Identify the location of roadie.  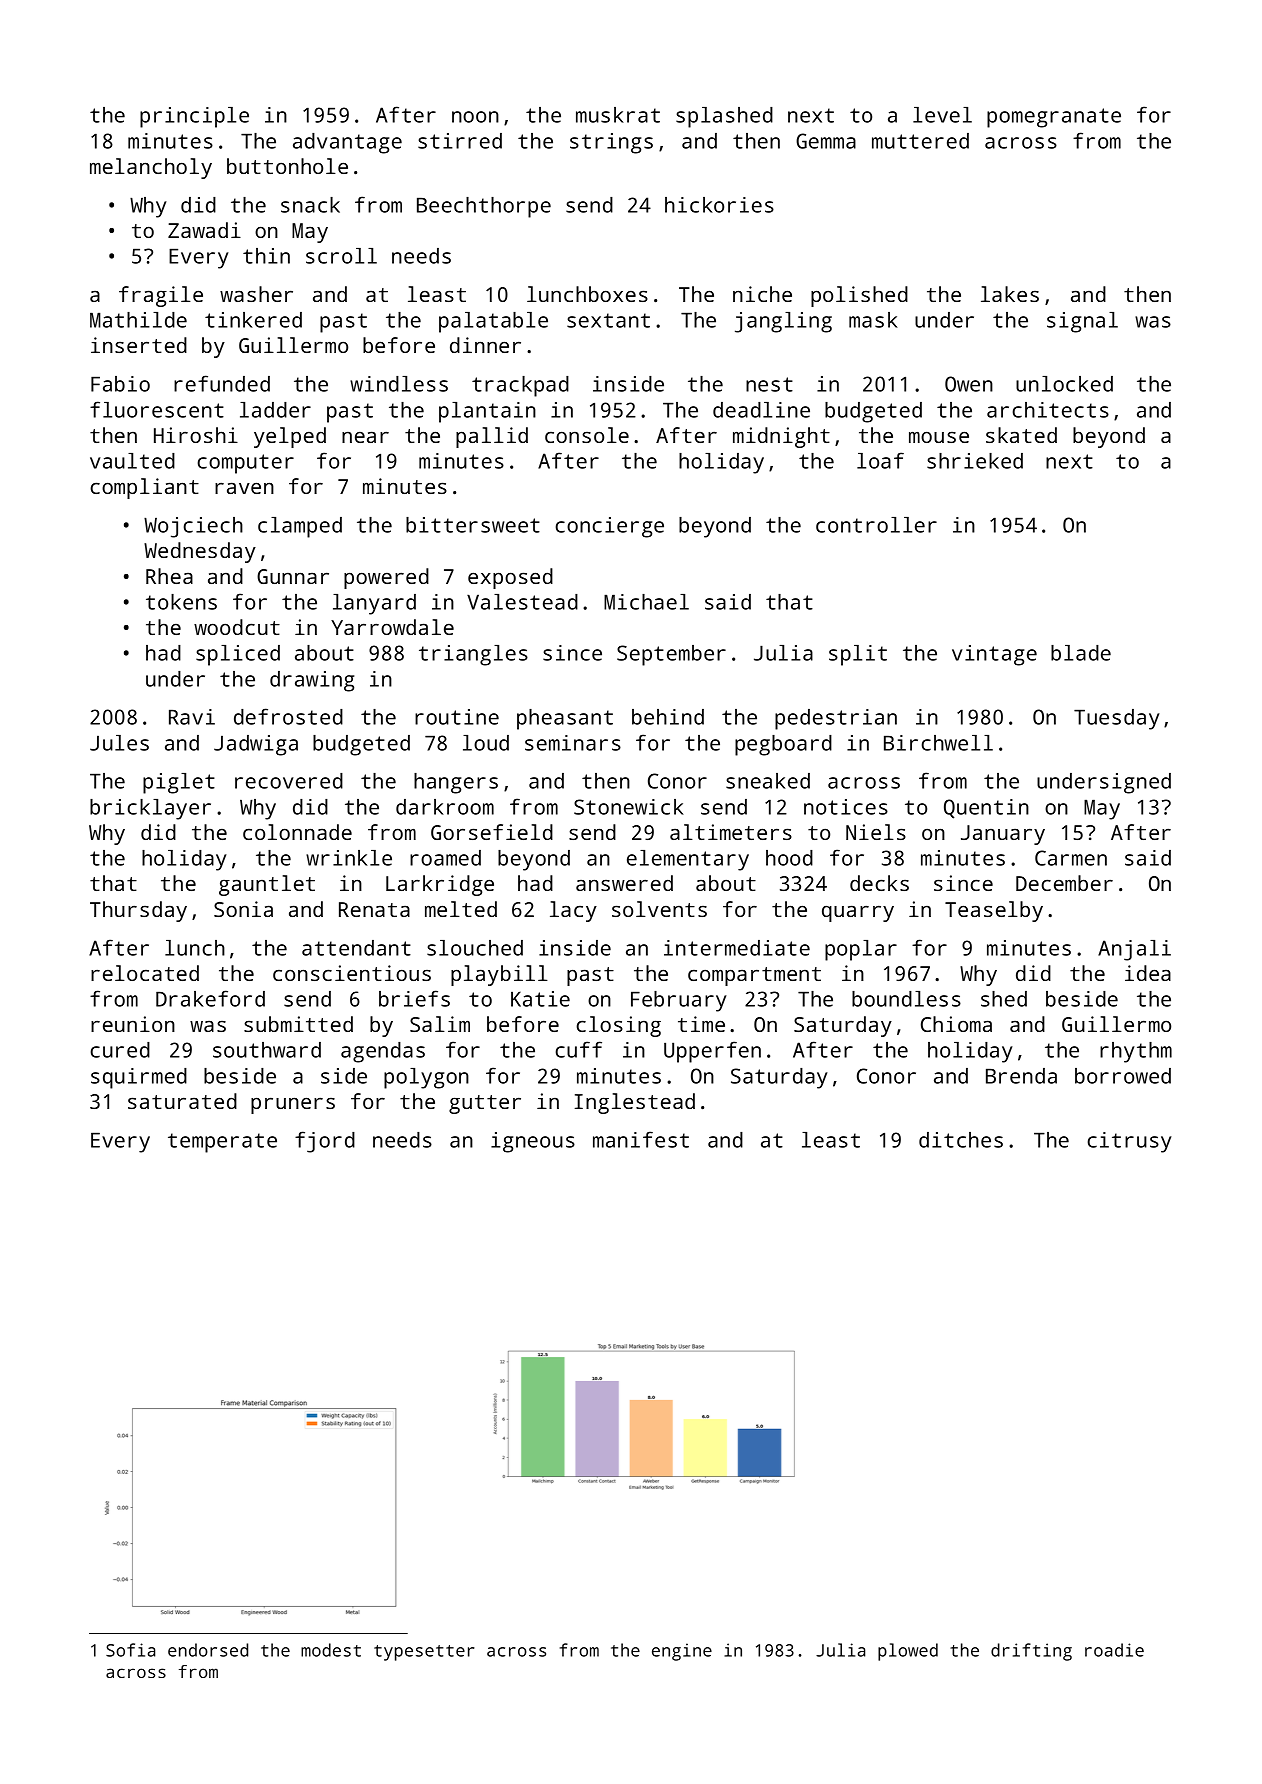
(1114, 1650).
